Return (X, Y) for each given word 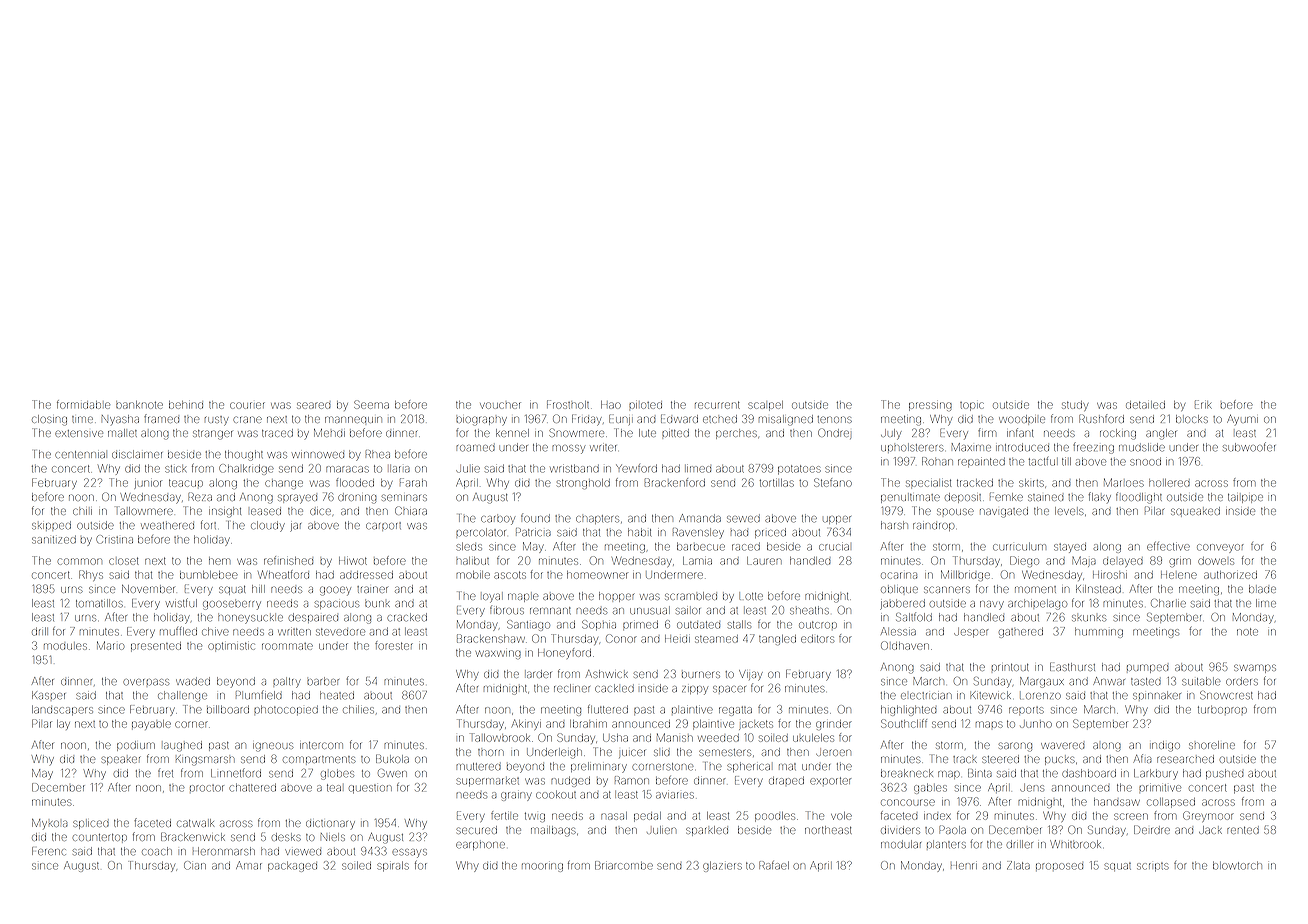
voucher (500, 405)
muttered (479, 767)
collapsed (1171, 802)
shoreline (1212, 745)
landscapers (62, 710)
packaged (292, 867)
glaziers (722, 867)
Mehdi (329, 433)
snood (1145, 462)
